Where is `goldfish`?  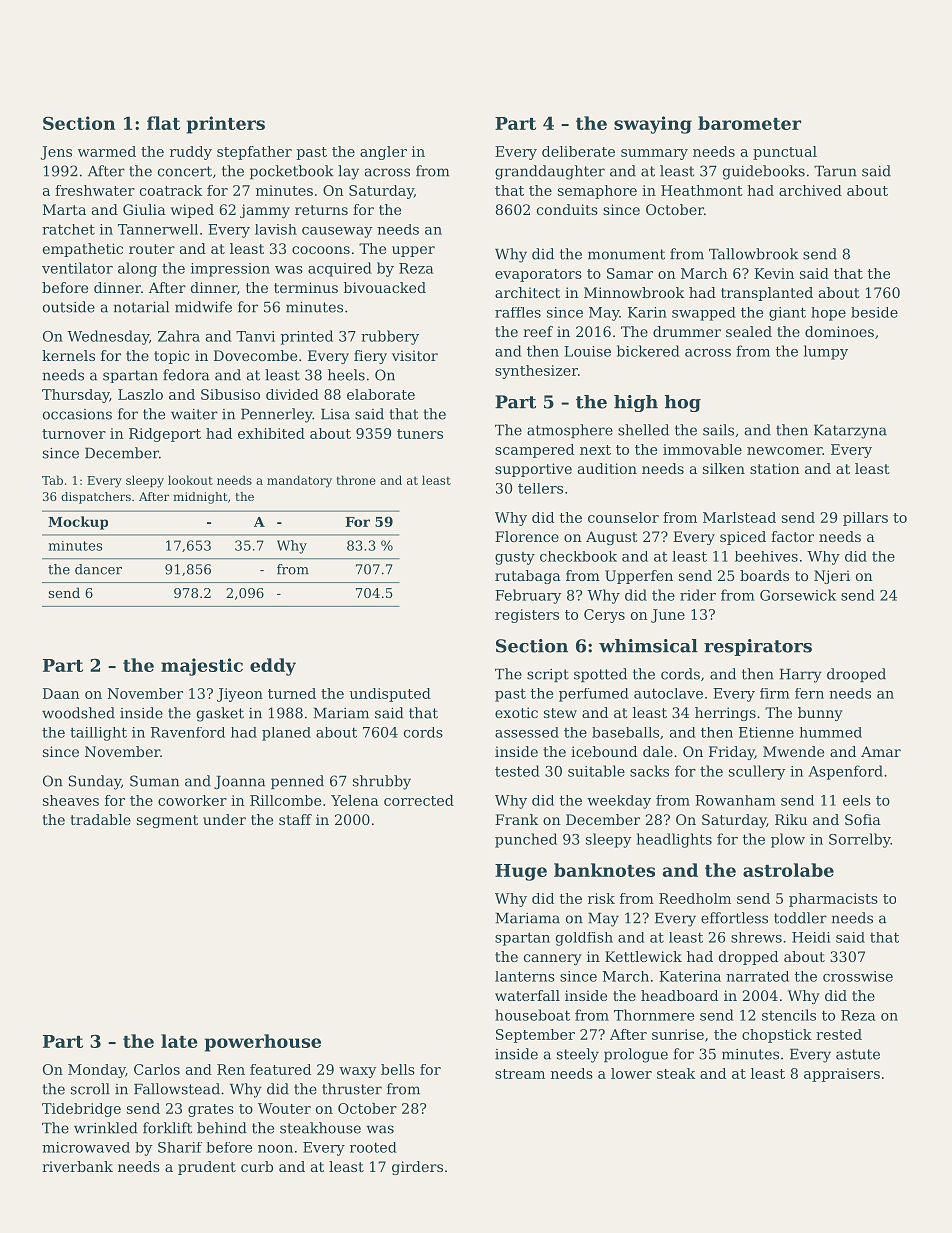 goldfish is located at coordinates (584, 939).
